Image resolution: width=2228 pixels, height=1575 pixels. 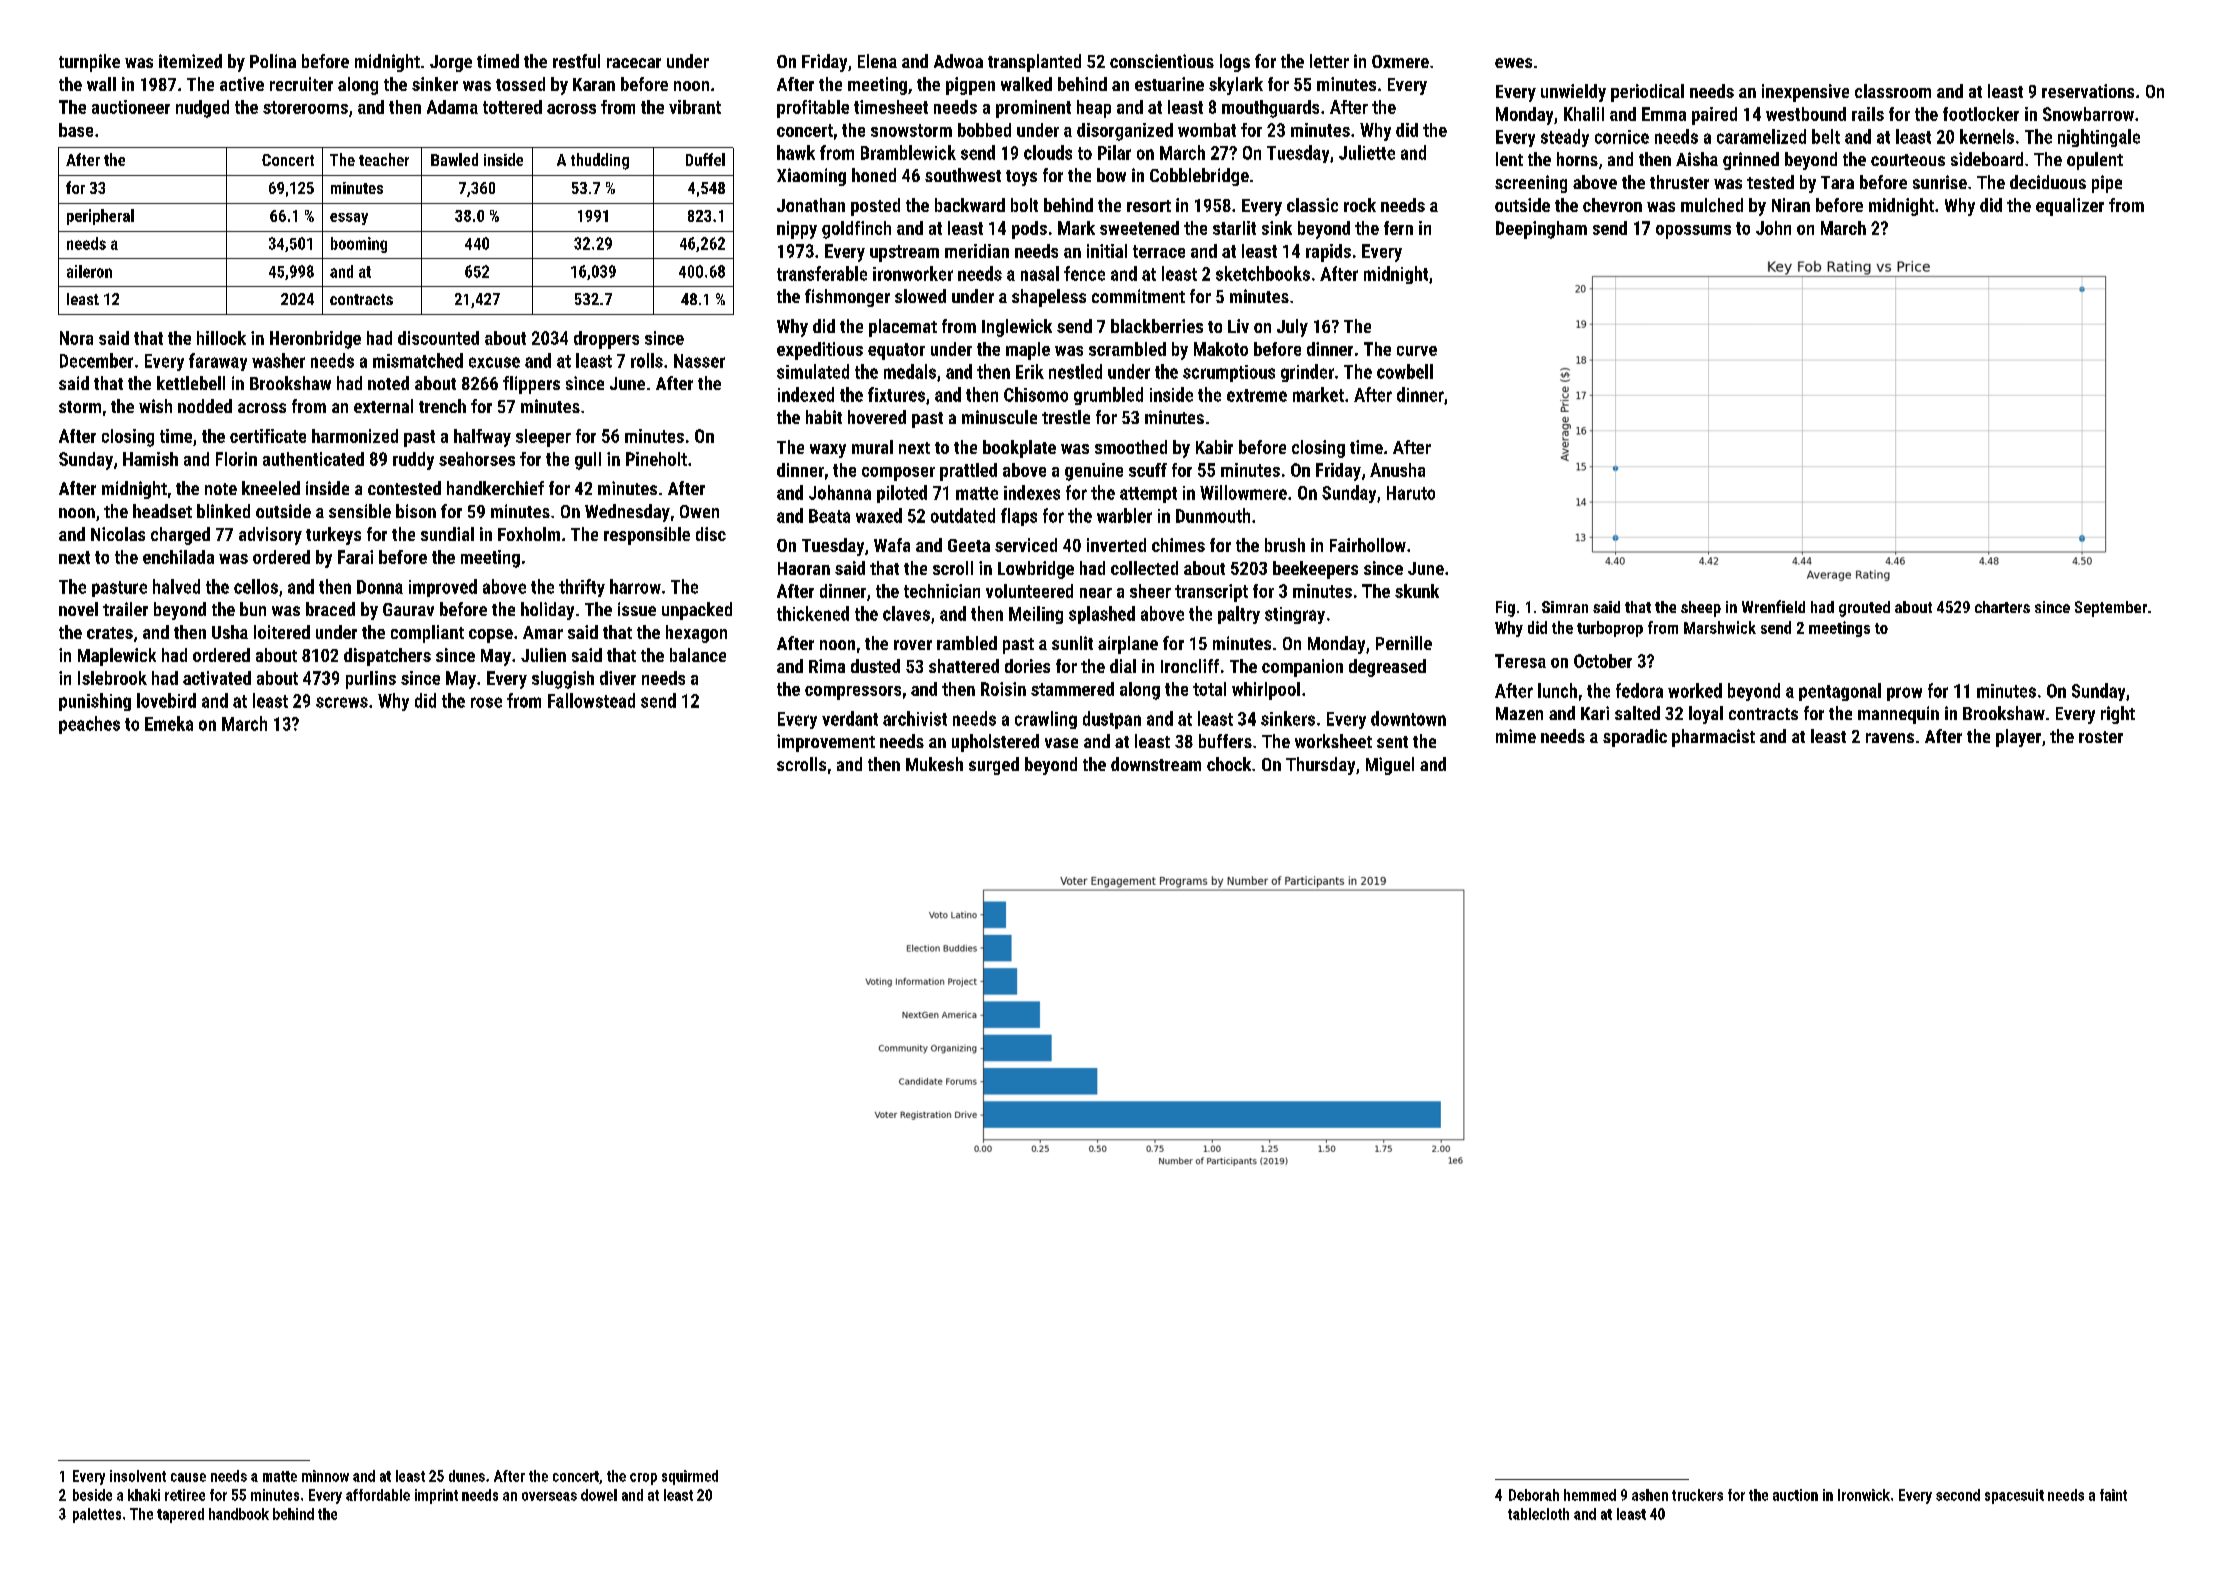 What do you see at coordinates (599, 1495) in the page?
I see `dowel` at bounding box center [599, 1495].
